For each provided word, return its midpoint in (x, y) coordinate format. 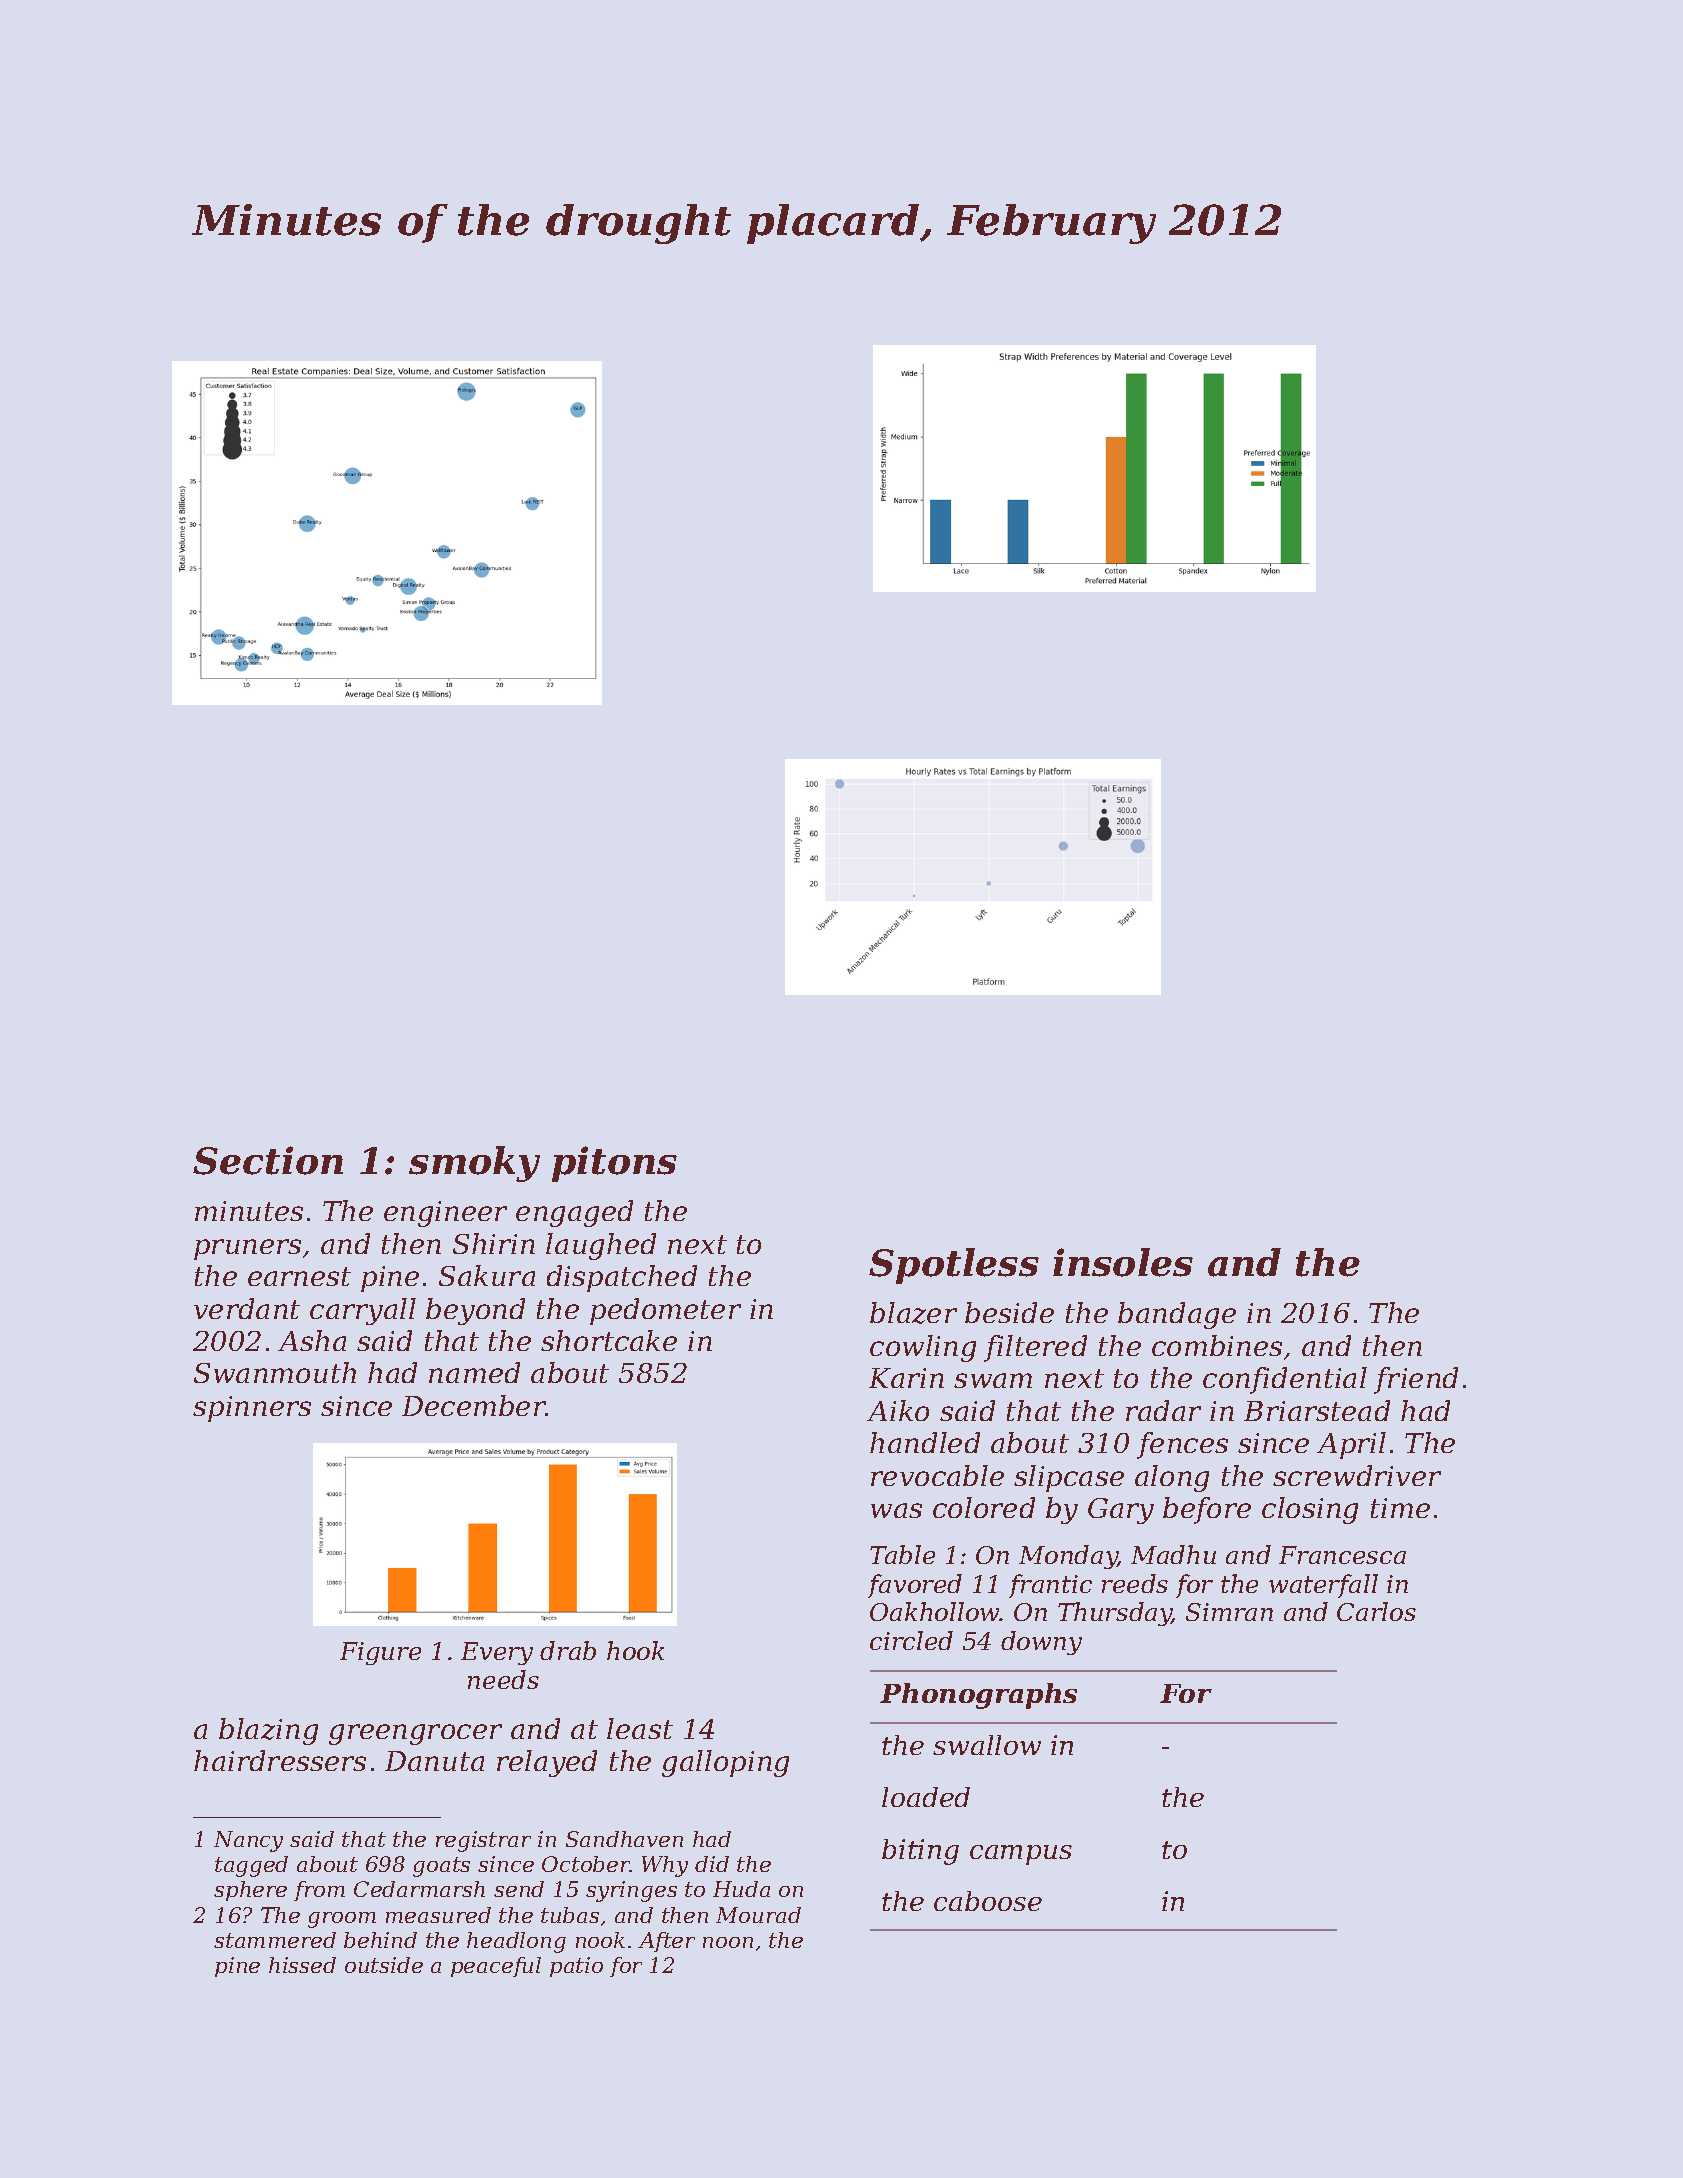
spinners (252, 1409)
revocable (937, 1475)
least (640, 1728)
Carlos (1376, 1611)
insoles (1123, 1262)
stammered (275, 1940)
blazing (268, 1731)
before (1207, 1510)
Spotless (954, 1266)
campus (1021, 1855)
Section (268, 1160)
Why (665, 1866)
